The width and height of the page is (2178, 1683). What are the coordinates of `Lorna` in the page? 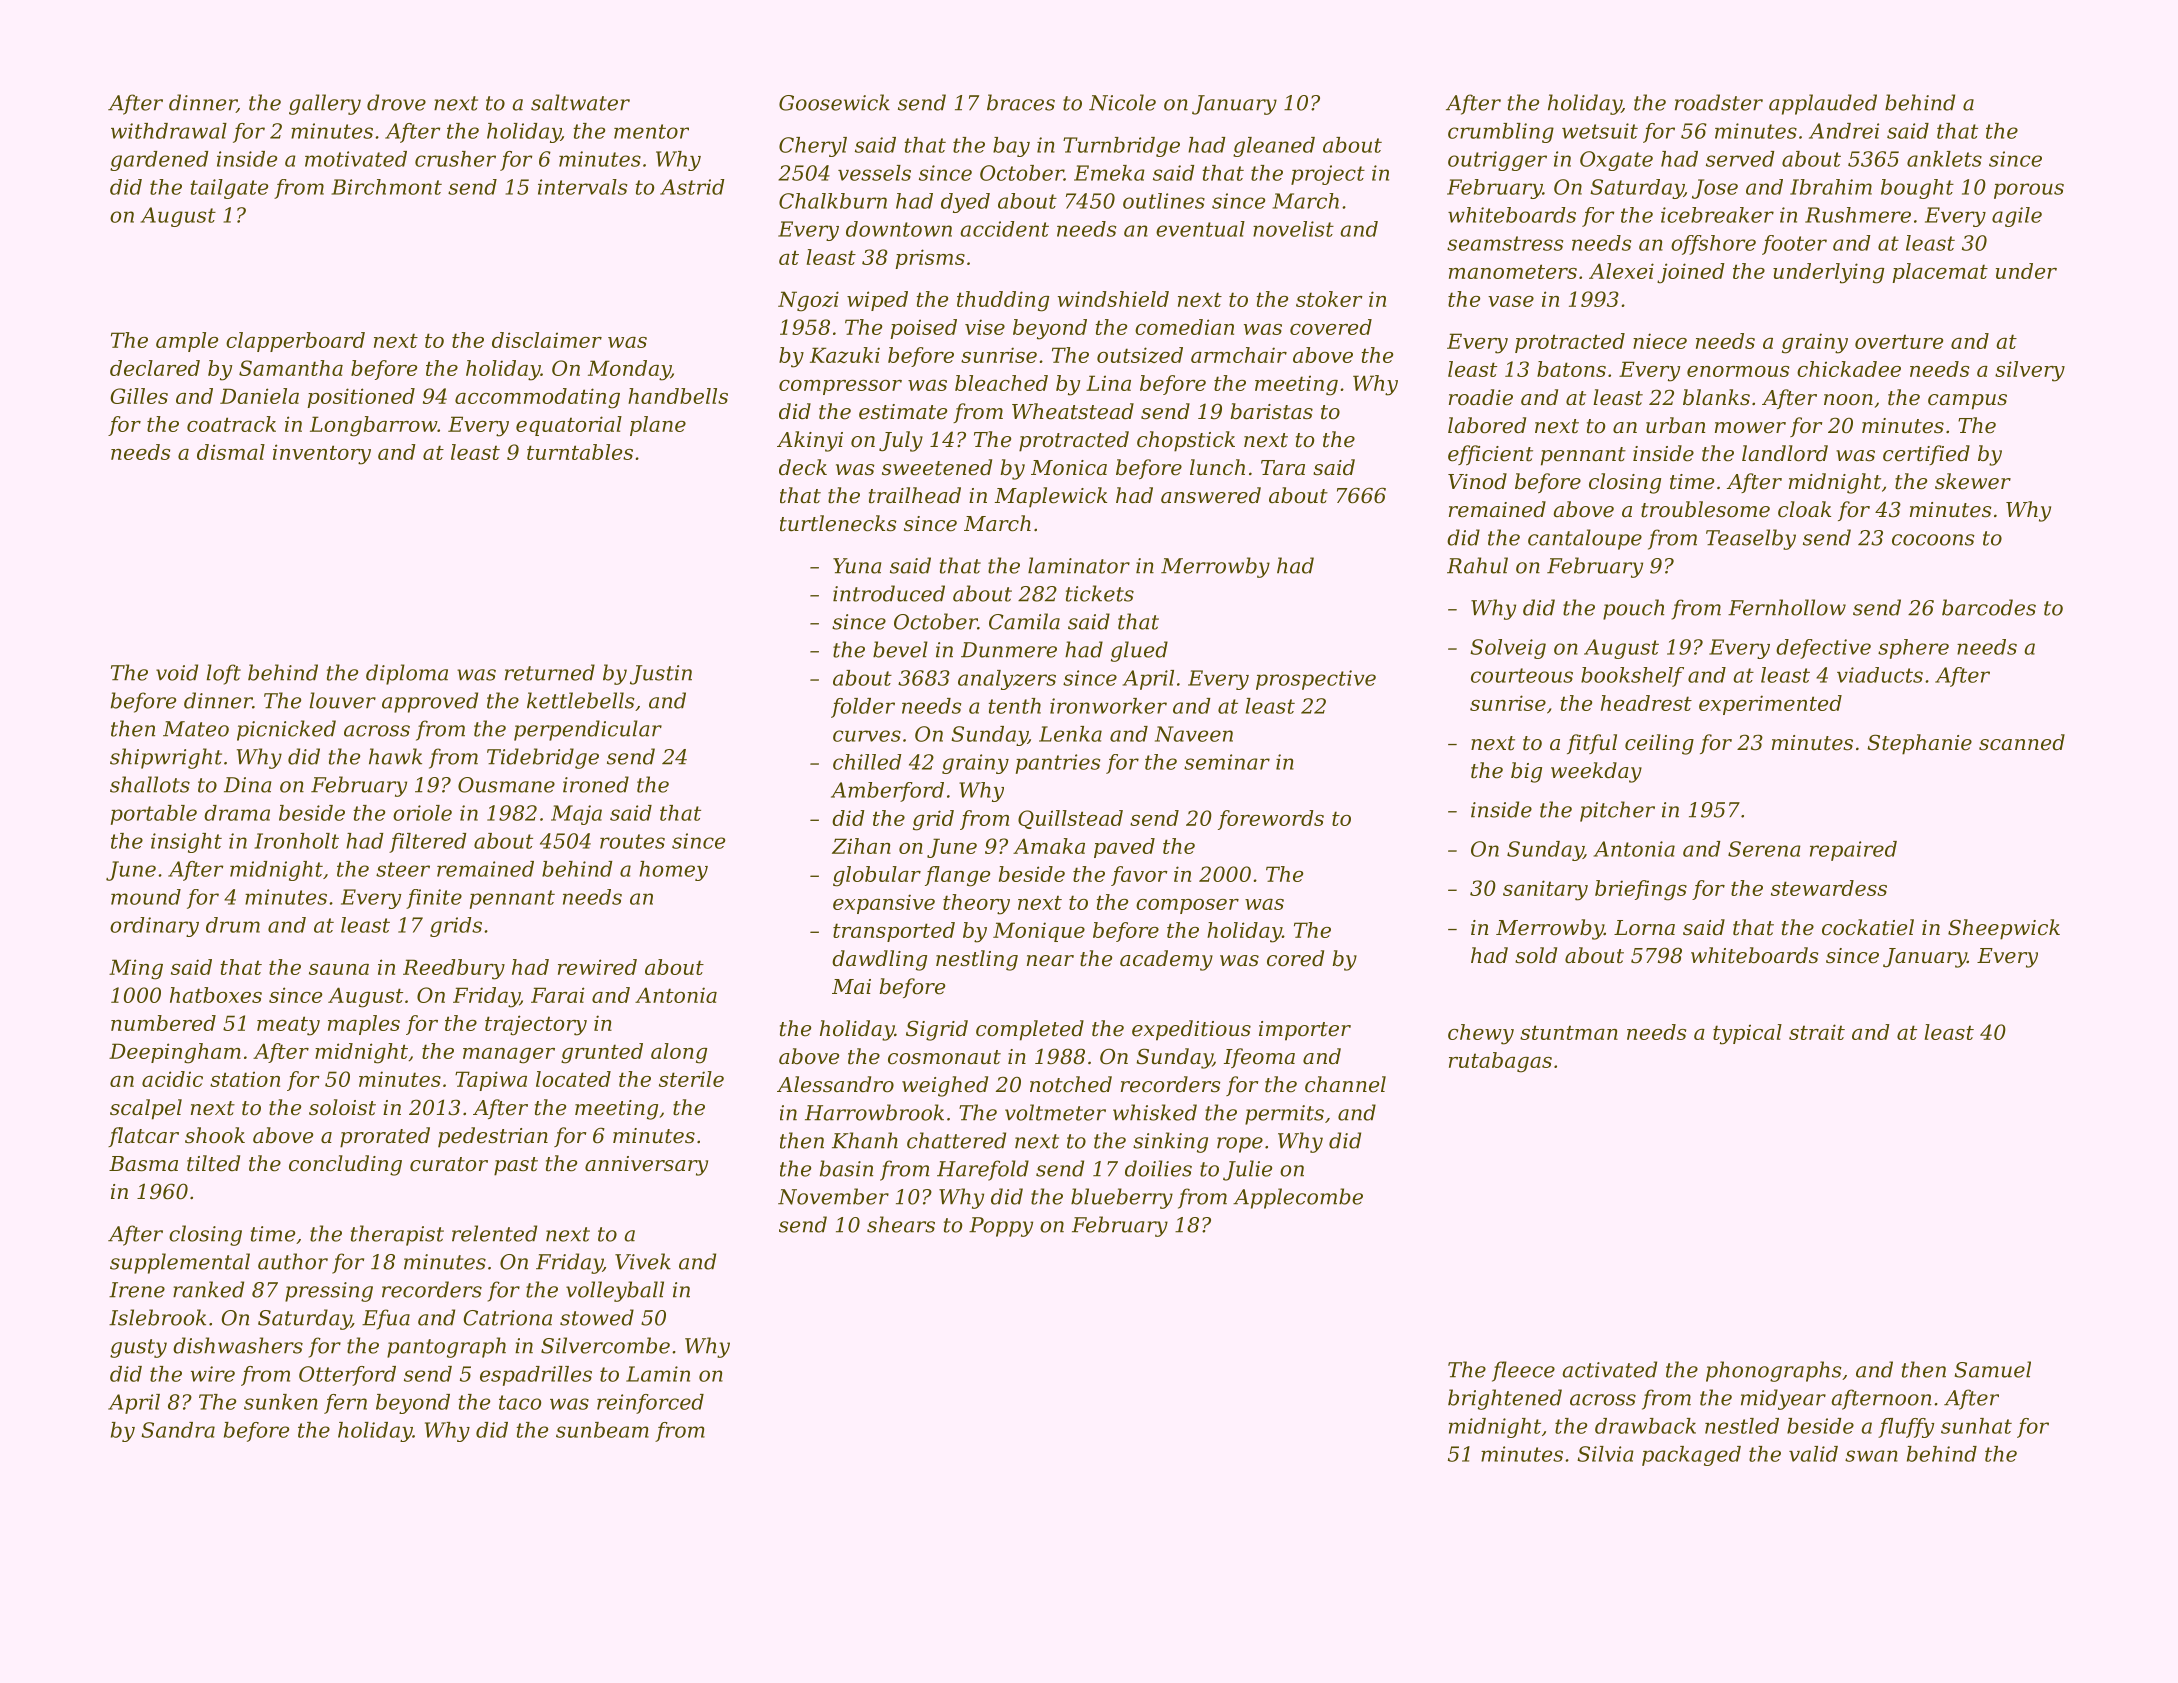 It's located at (1644, 928).
